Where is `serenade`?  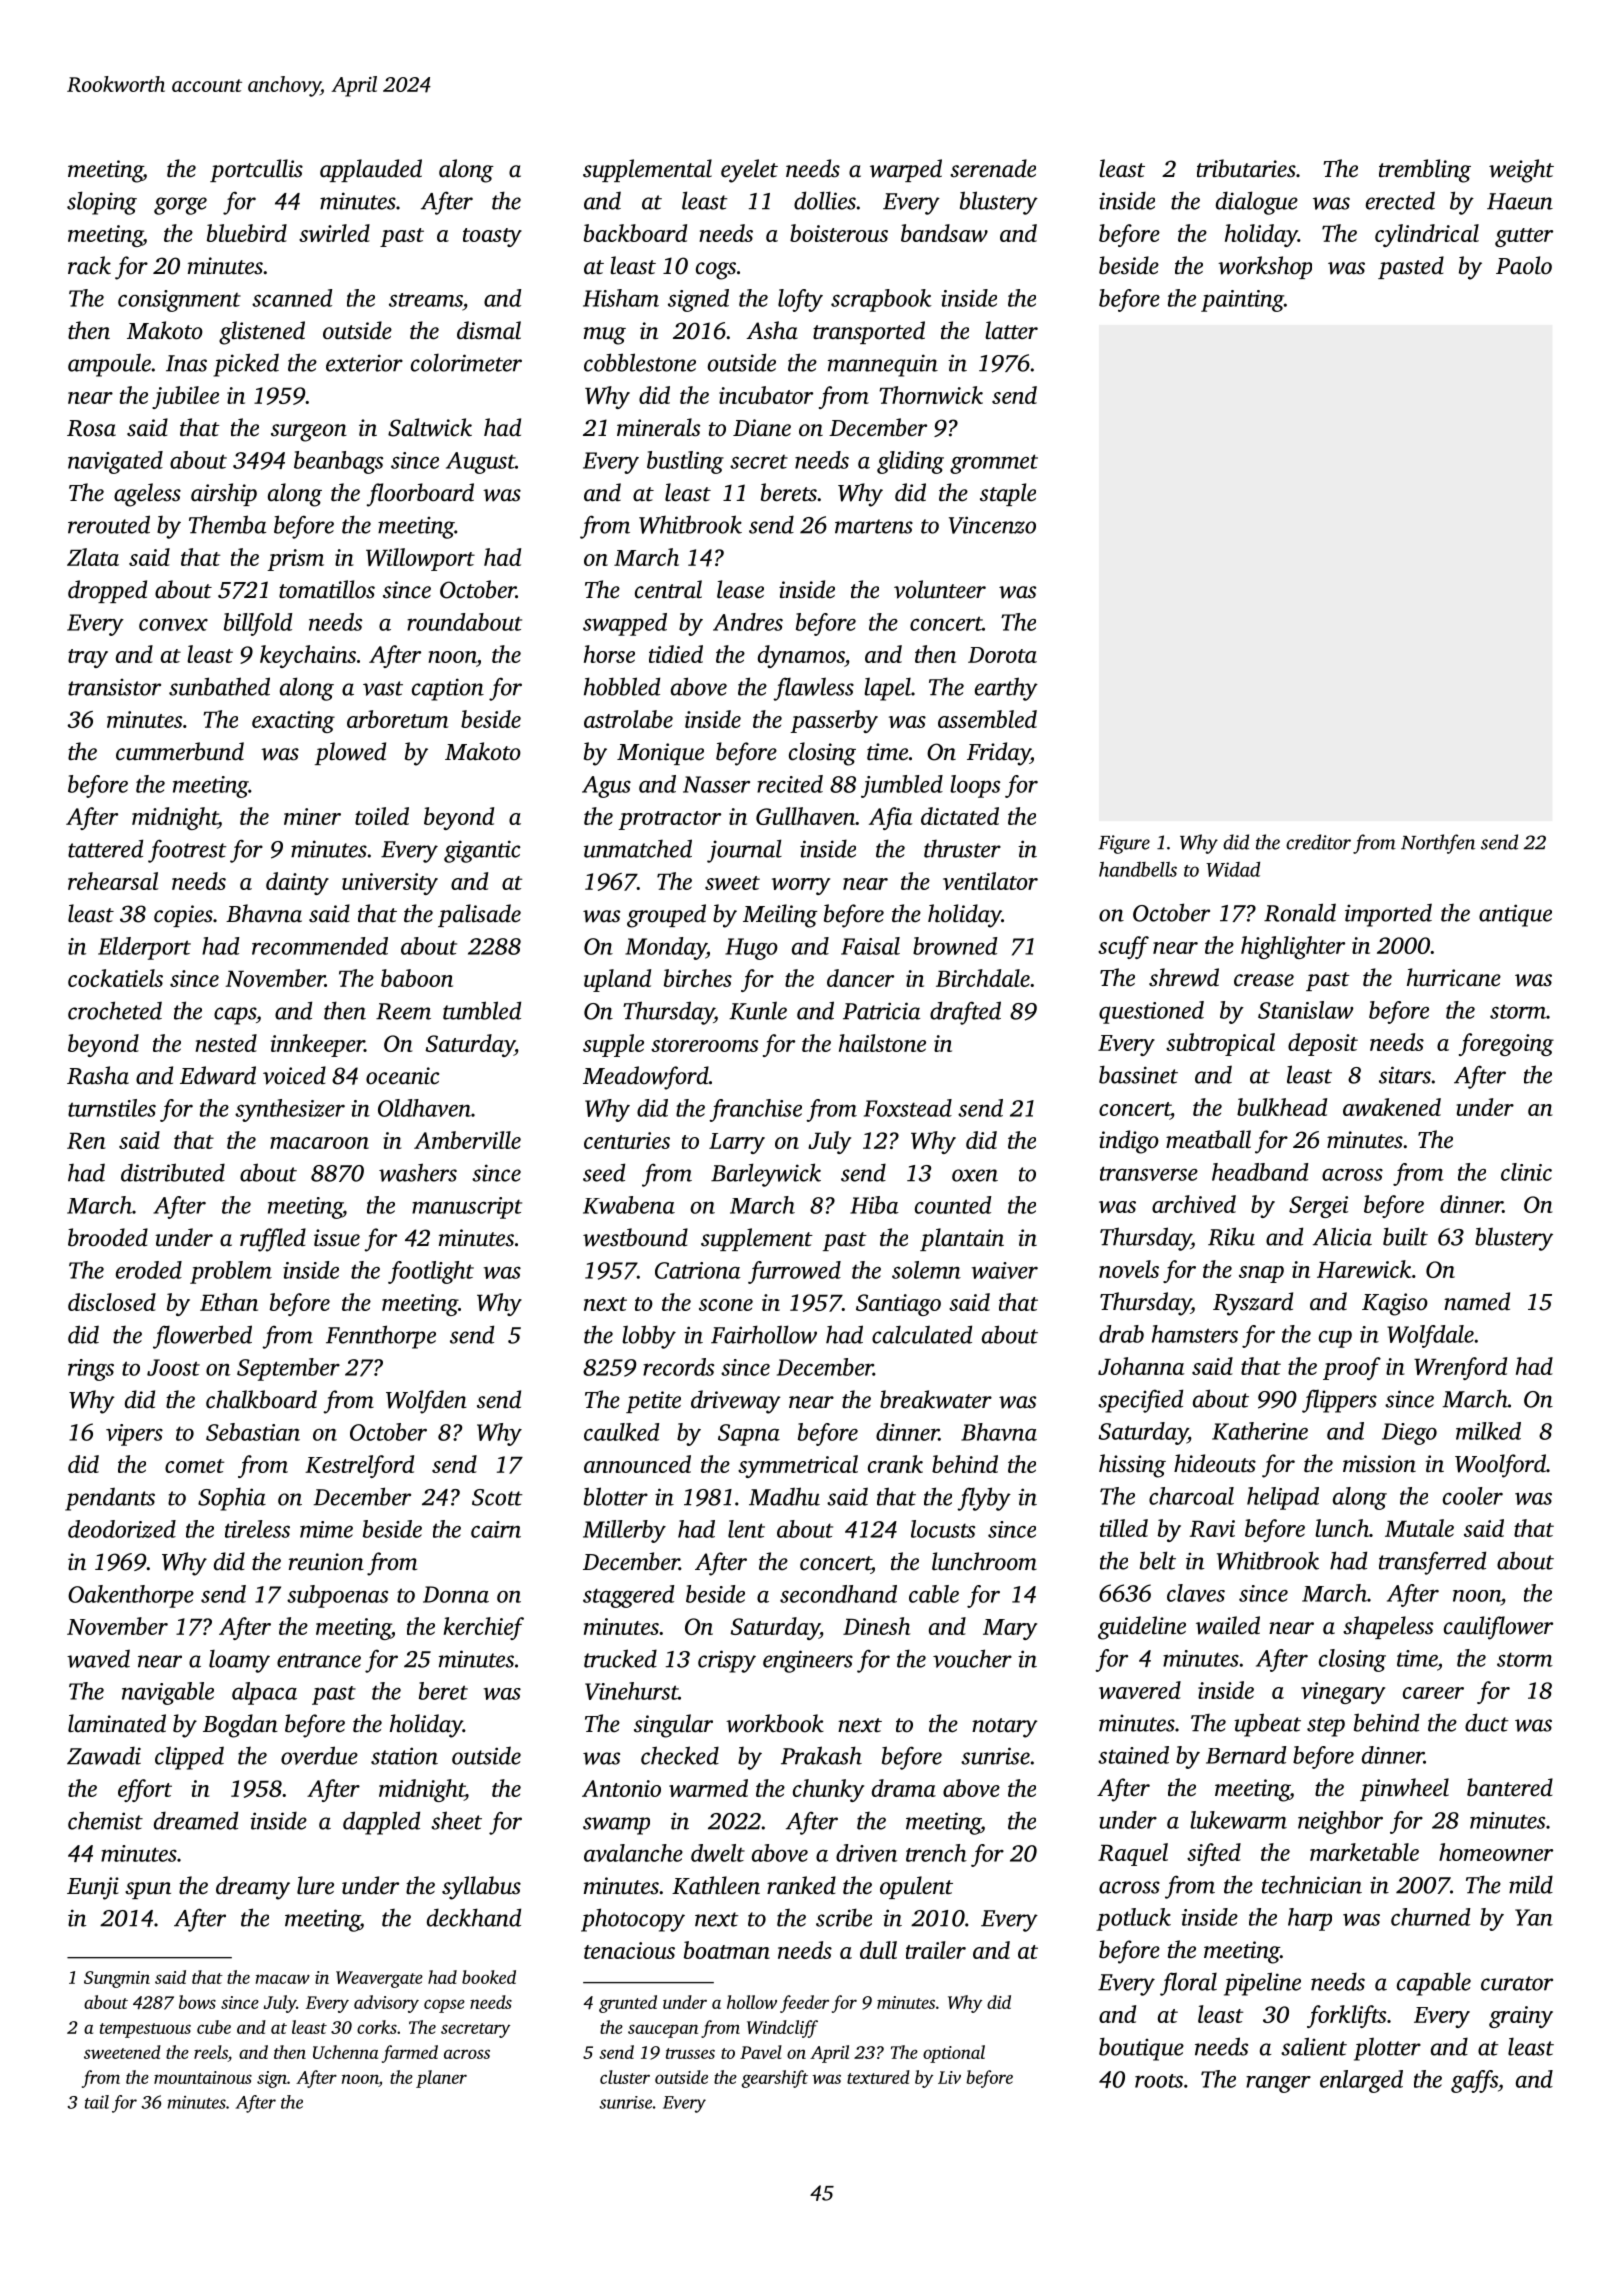 serenade is located at coordinates (993, 168).
